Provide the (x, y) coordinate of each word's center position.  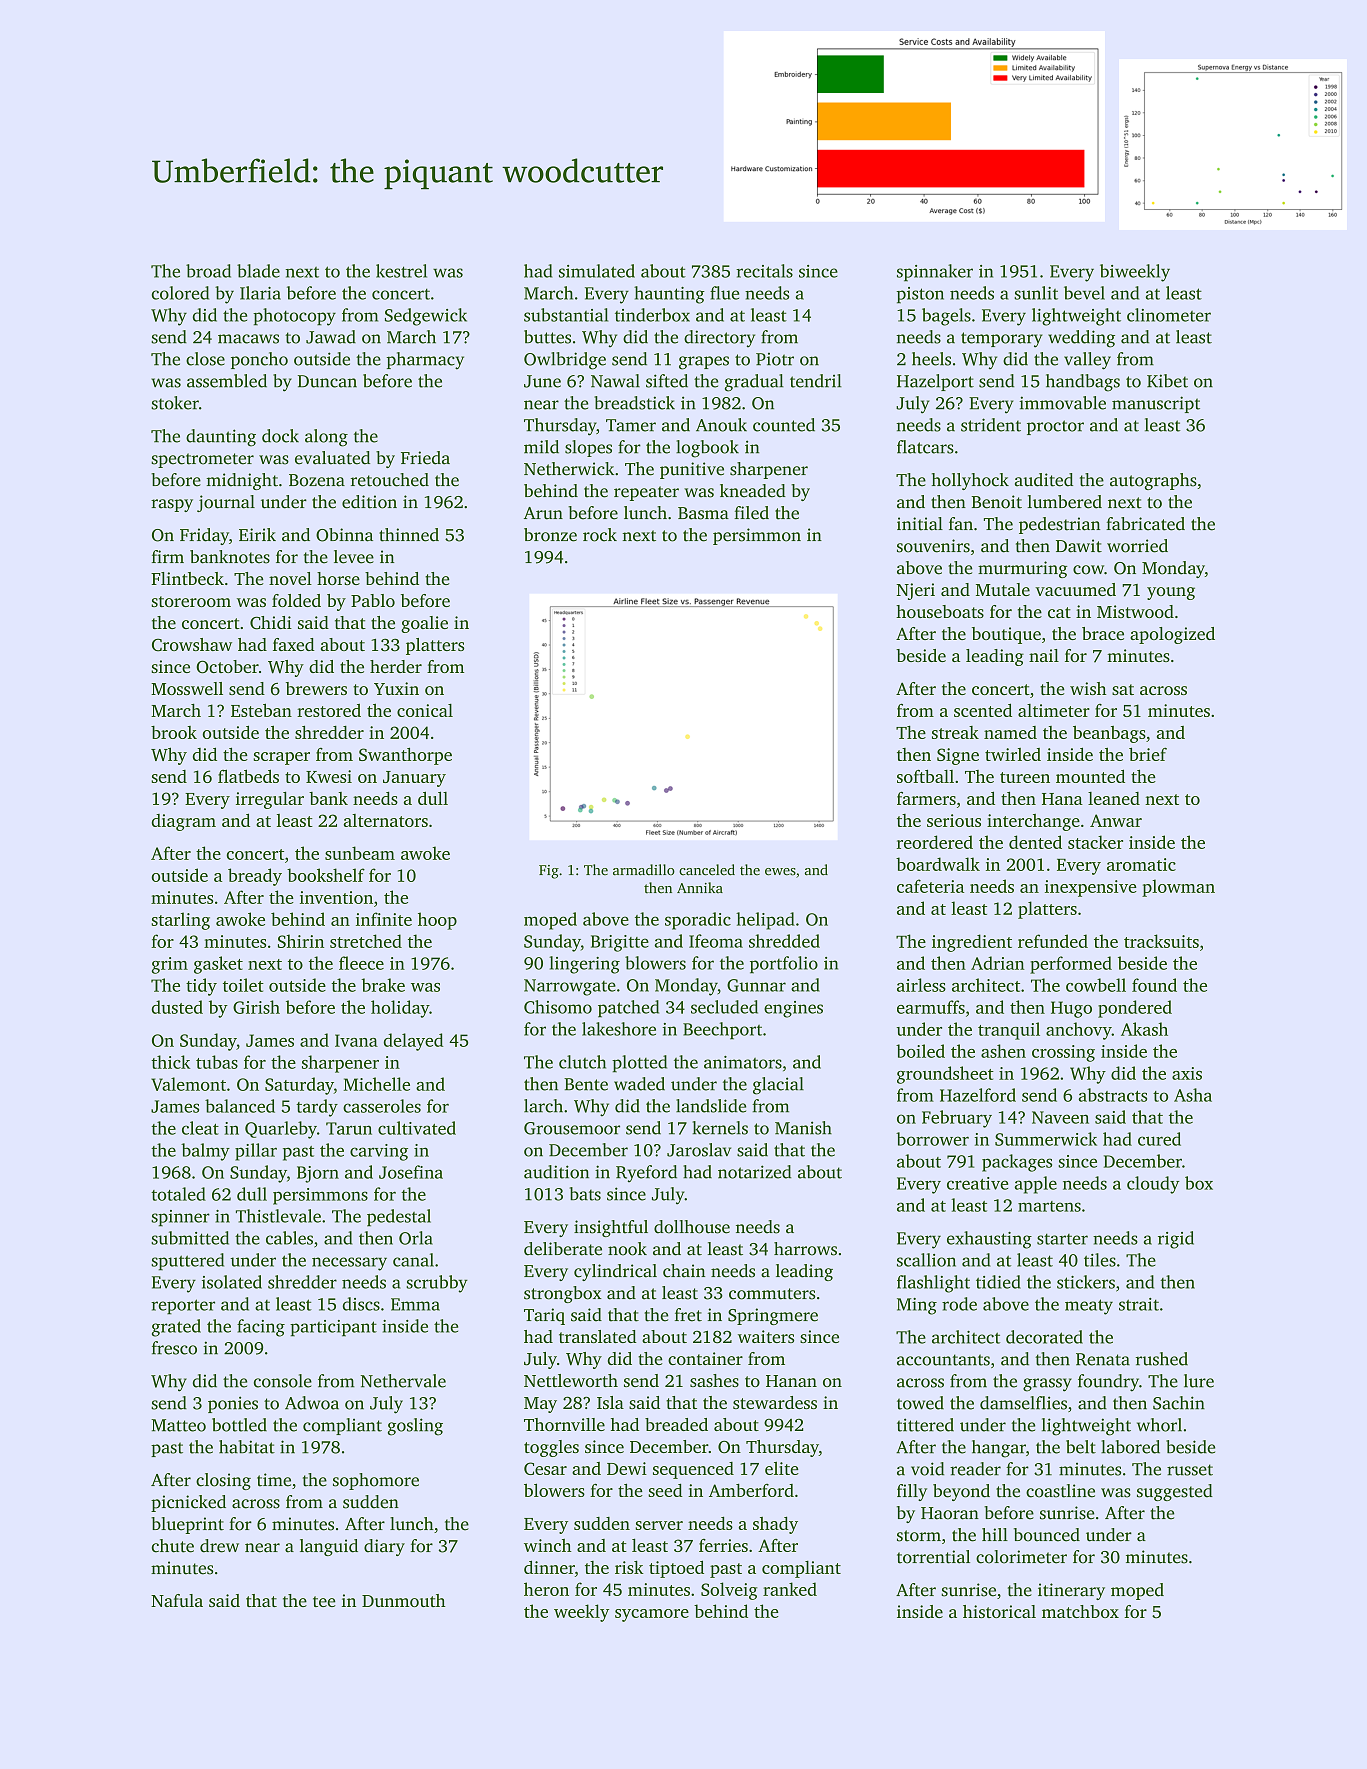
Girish (256, 1007)
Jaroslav (699, 1150)
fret (688, 1315)
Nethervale (403, 1381)
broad (208, 271)
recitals (764, 271)
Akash (1144, 1029)
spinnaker (935, 273)
